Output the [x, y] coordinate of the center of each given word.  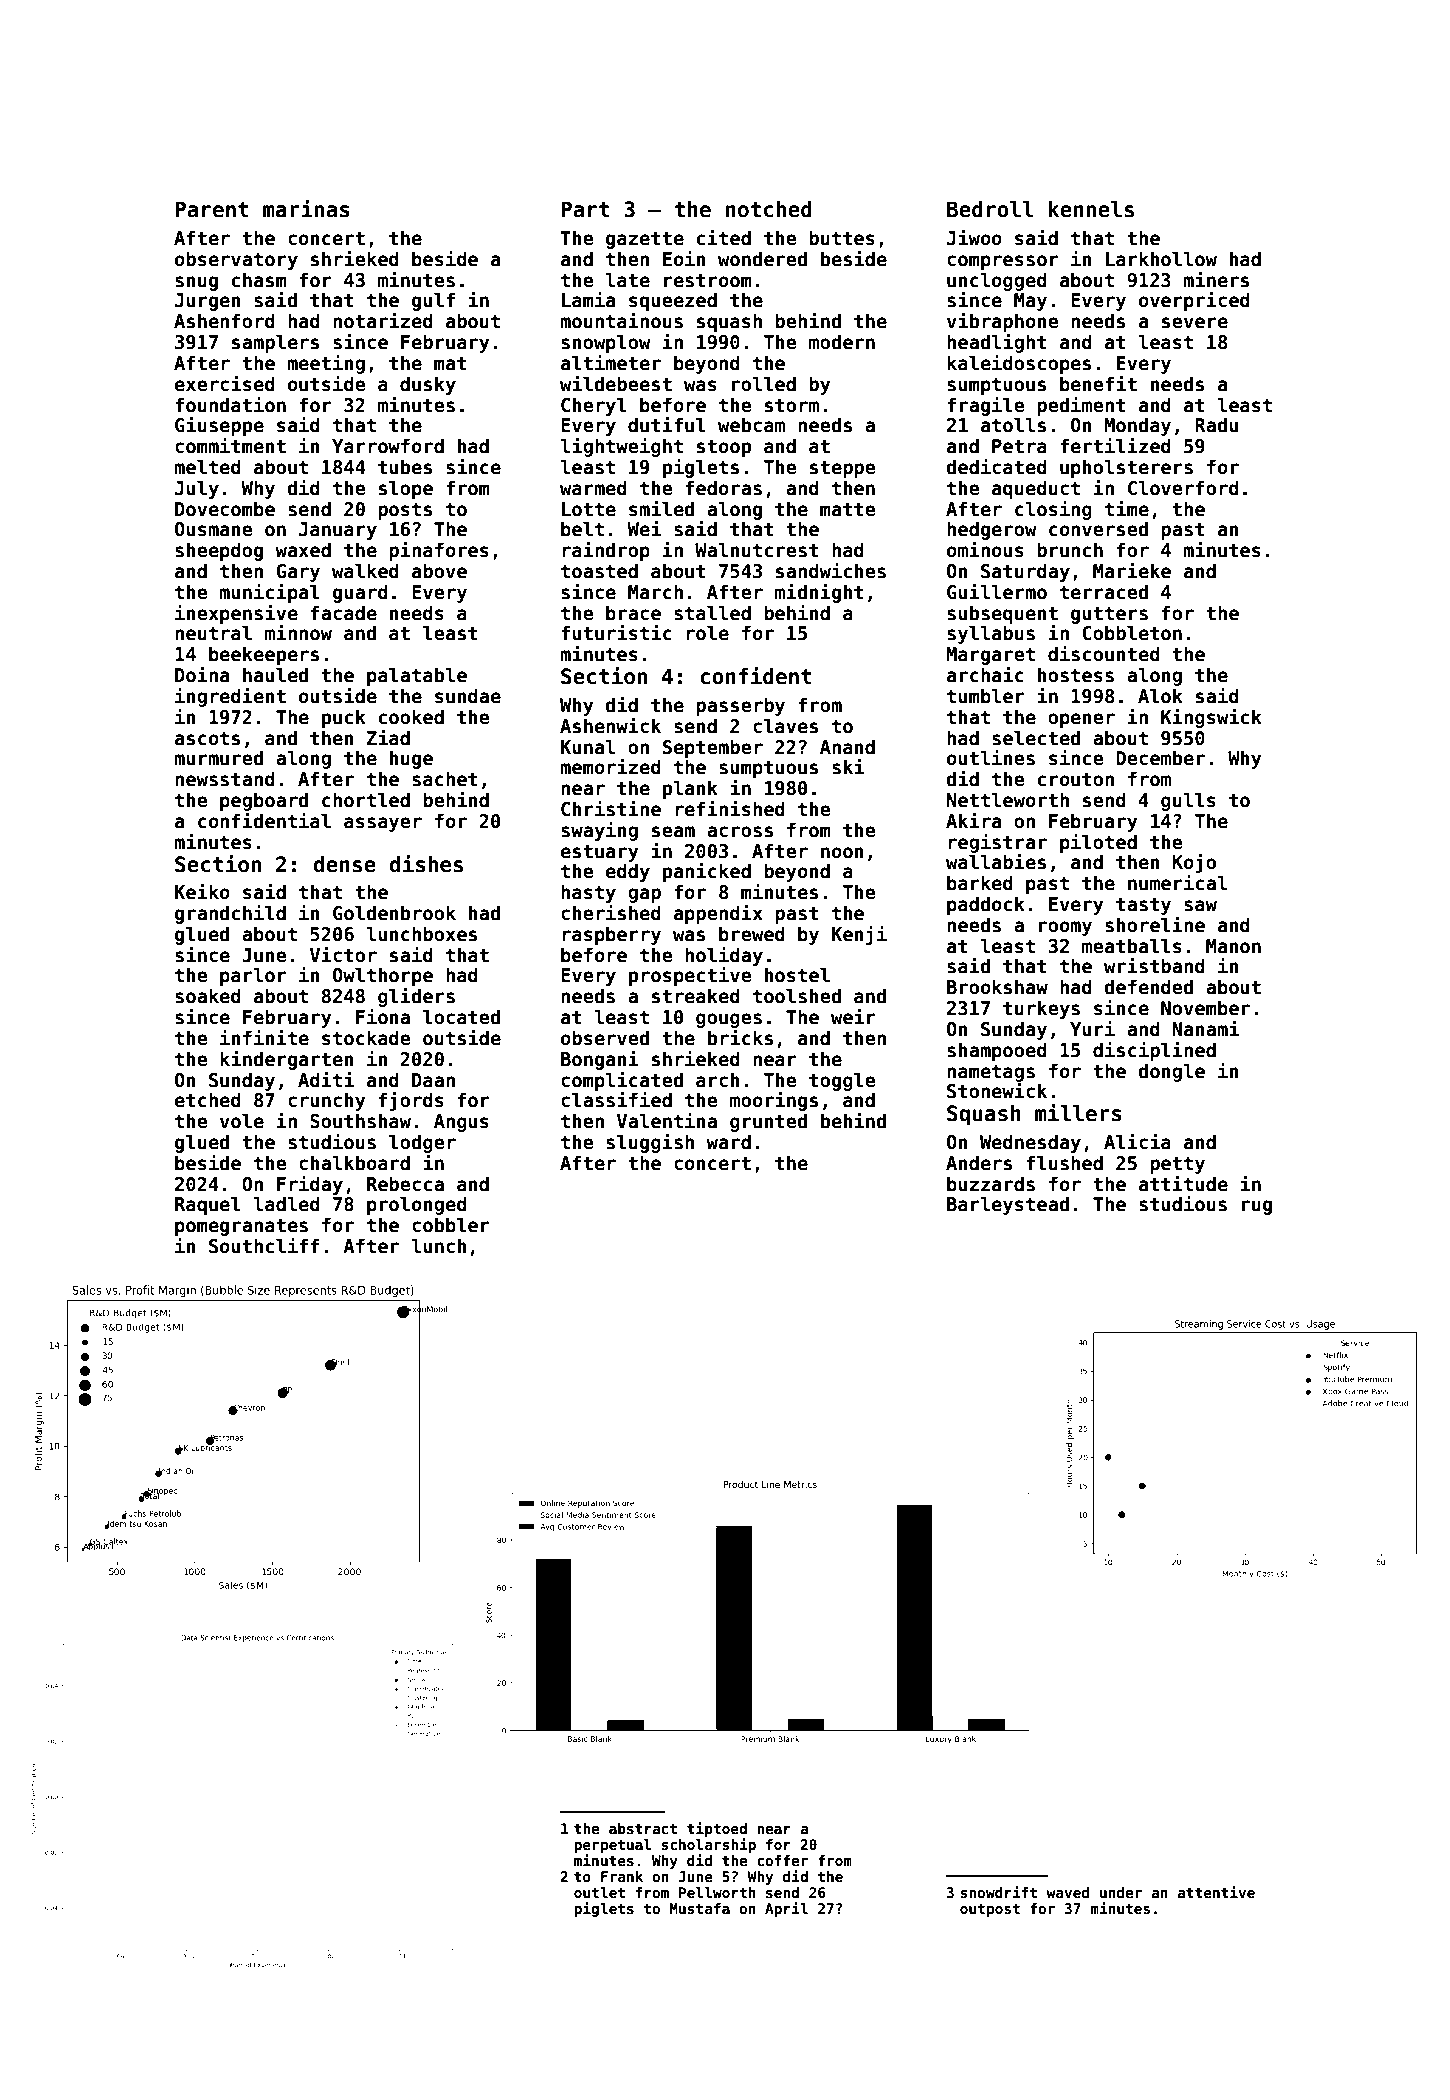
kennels [1091, 209]
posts [405, 511]
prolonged [417, 1205]
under [1121, 1892]
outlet [599, 1892]
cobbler [451, 1225]
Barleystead [1008, 1205]
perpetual [612, 1846]
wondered [762, 259]
